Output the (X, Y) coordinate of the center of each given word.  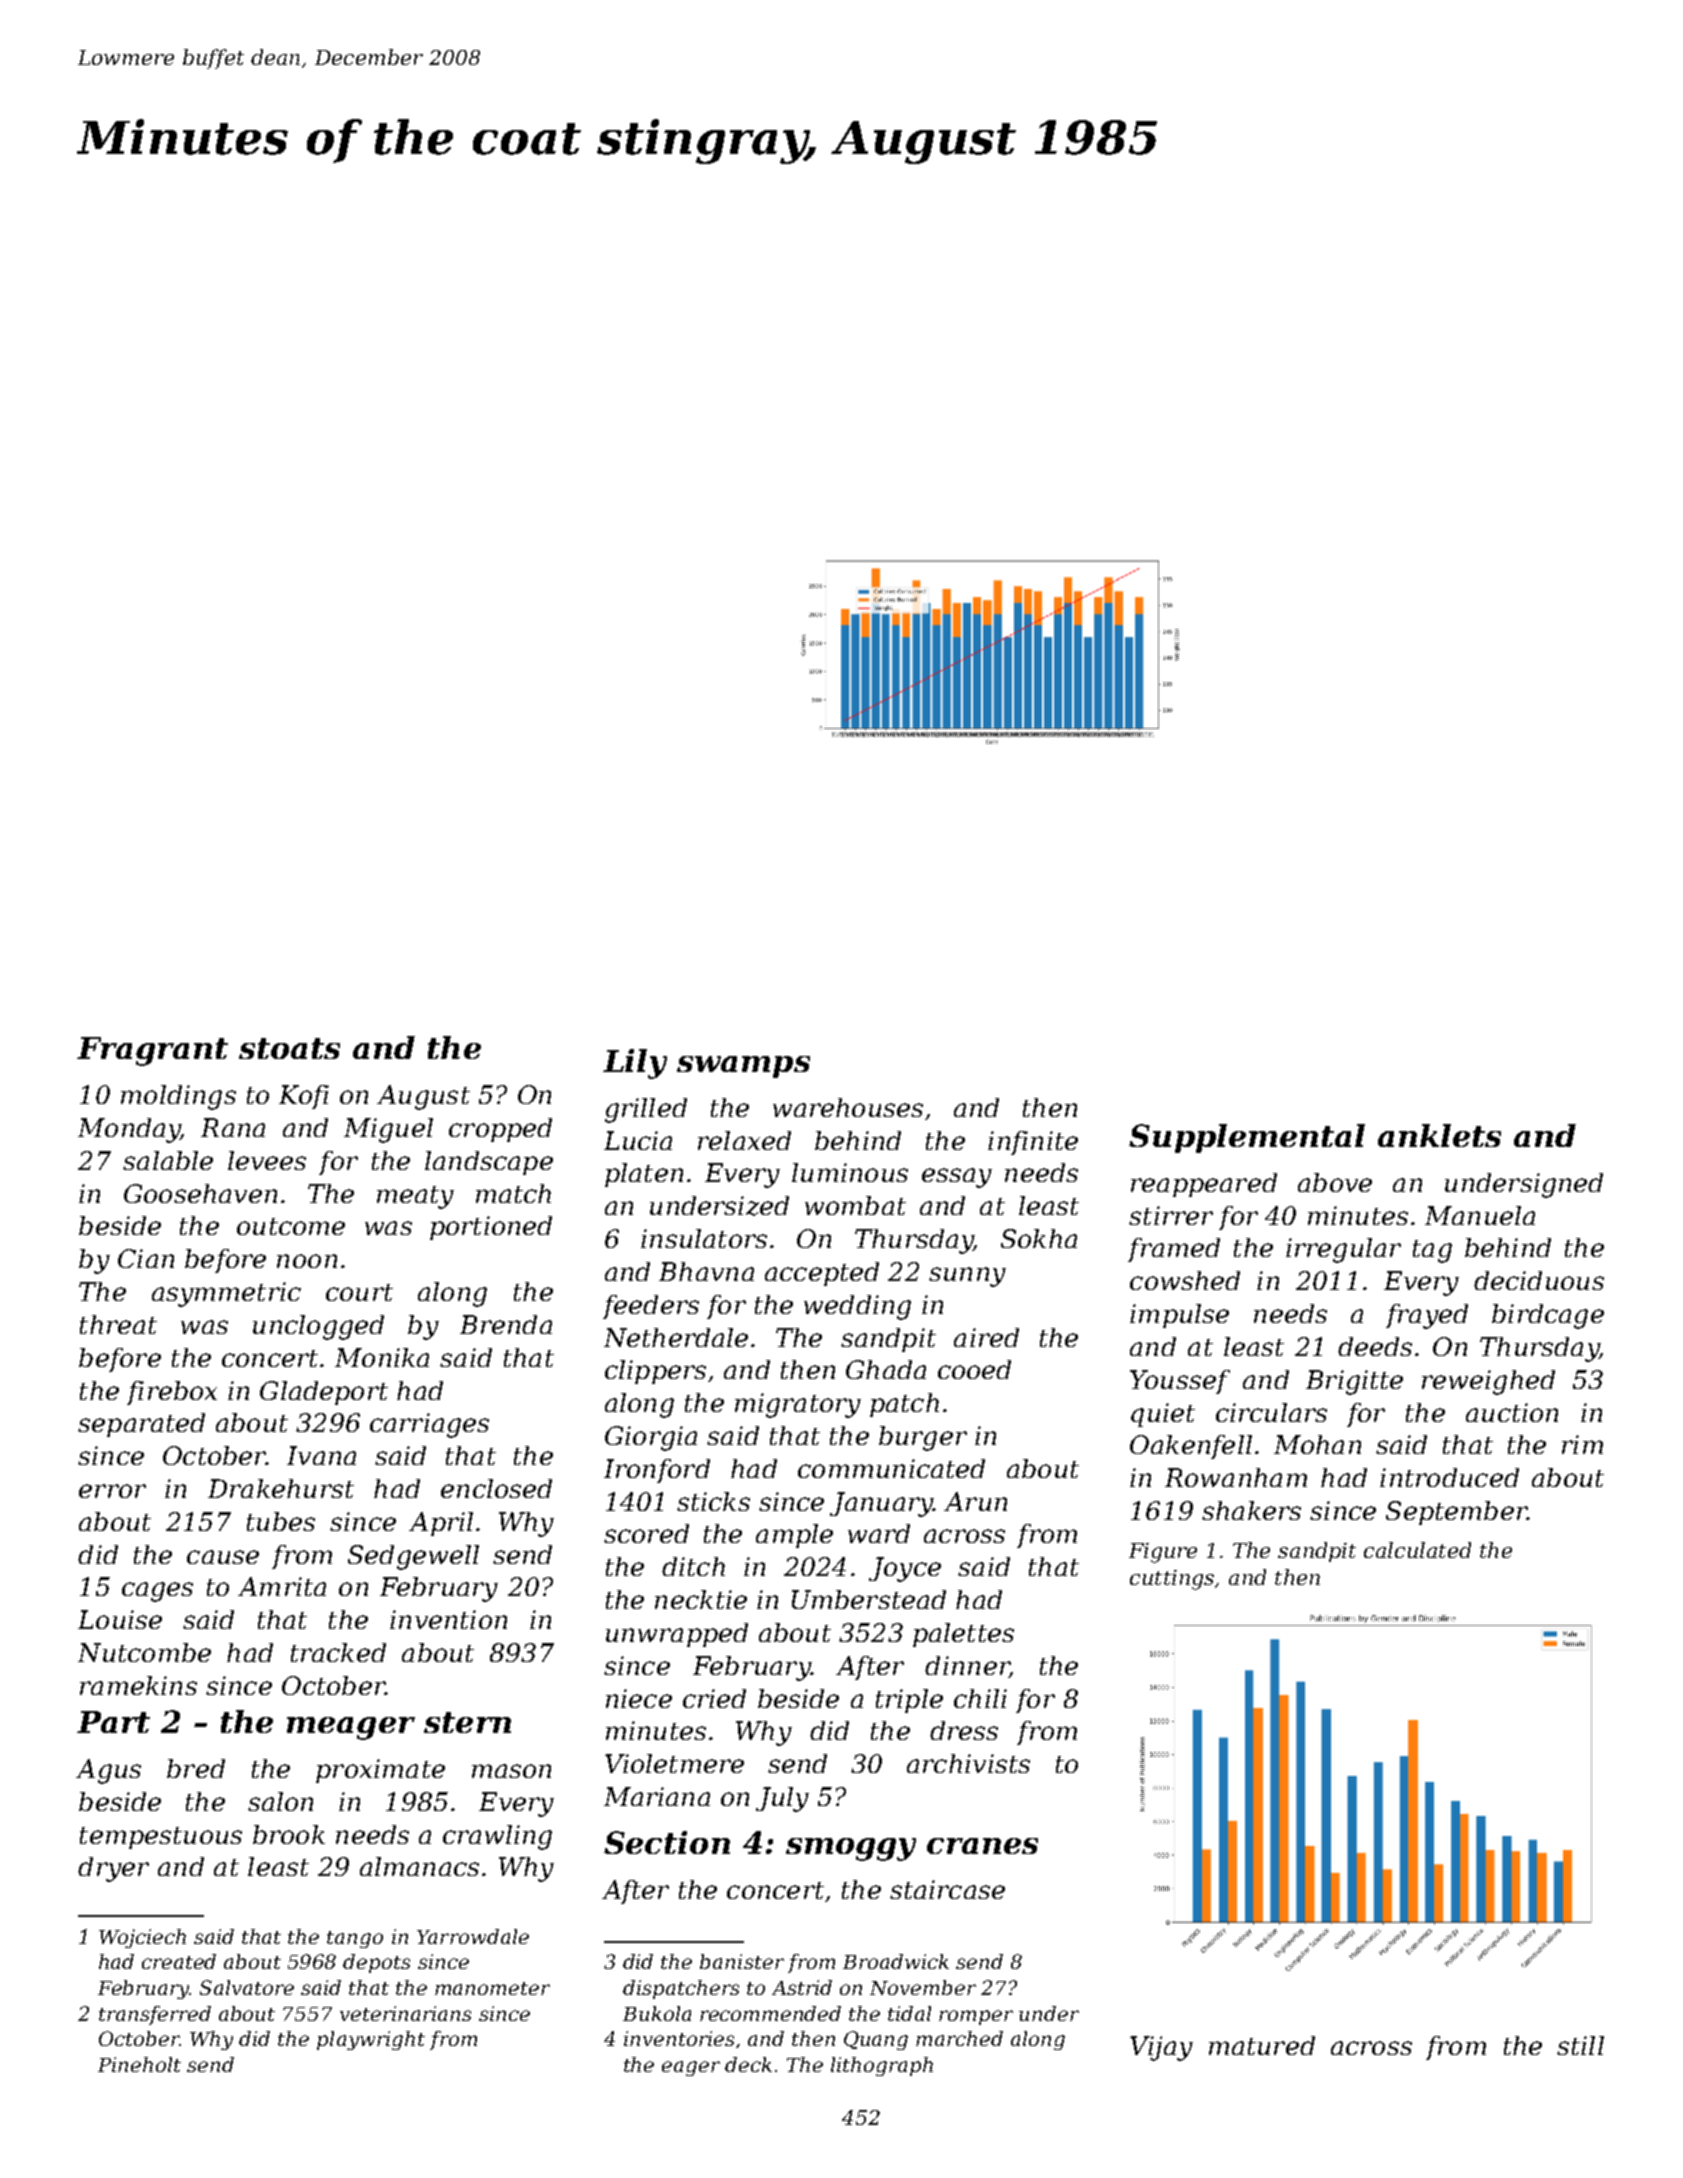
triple (909, 1701)
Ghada (886, 1369)
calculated (1417, 1550)
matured (1262, 2045)
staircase (947, 1889)
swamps (743, 1067)
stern (467, 1722)
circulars (1271, 1412)
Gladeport (324, 1393)
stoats (289, 1048)
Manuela (1480, 1215)
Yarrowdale (473, 1936)
